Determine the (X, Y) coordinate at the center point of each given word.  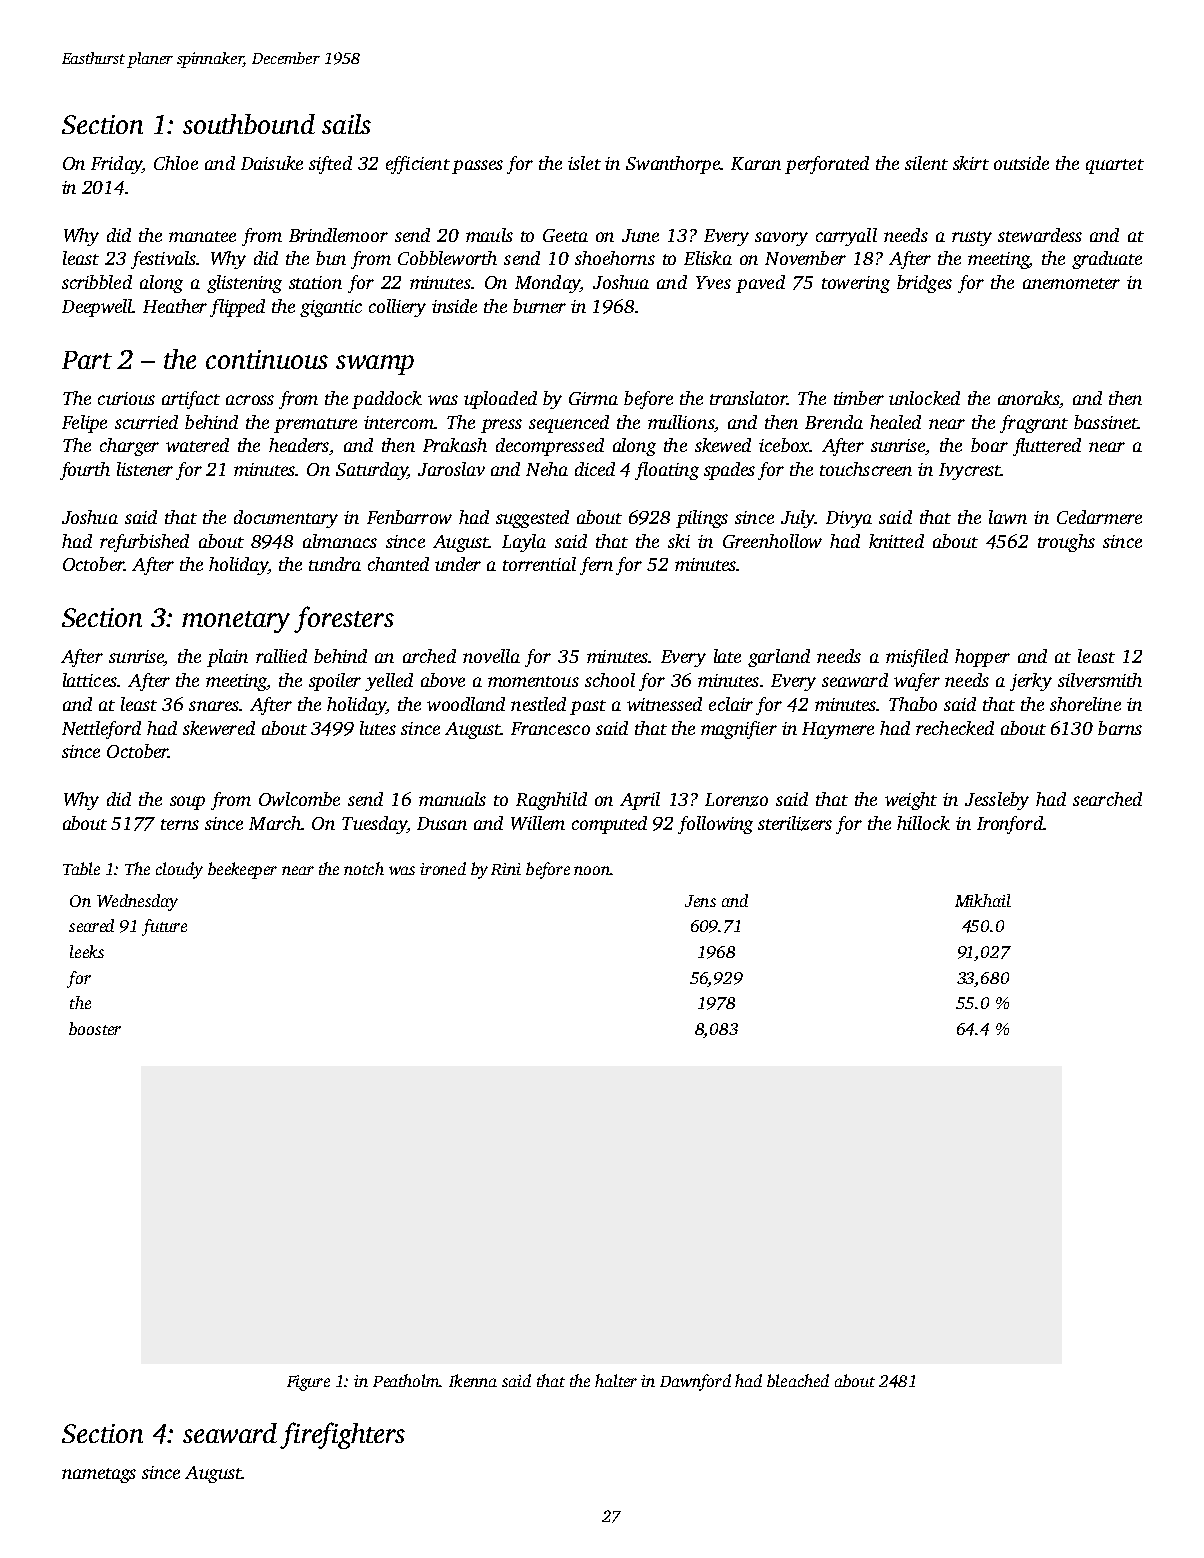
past (588, 707)
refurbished (144, 543)
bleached (798, 1380)
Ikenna (473, 1380)
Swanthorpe (673, 165)
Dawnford (695, 1382)
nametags (99, 1475)
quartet (1115, 166)
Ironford (1010, 825)
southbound (249, 124)
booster (95, 1028)
